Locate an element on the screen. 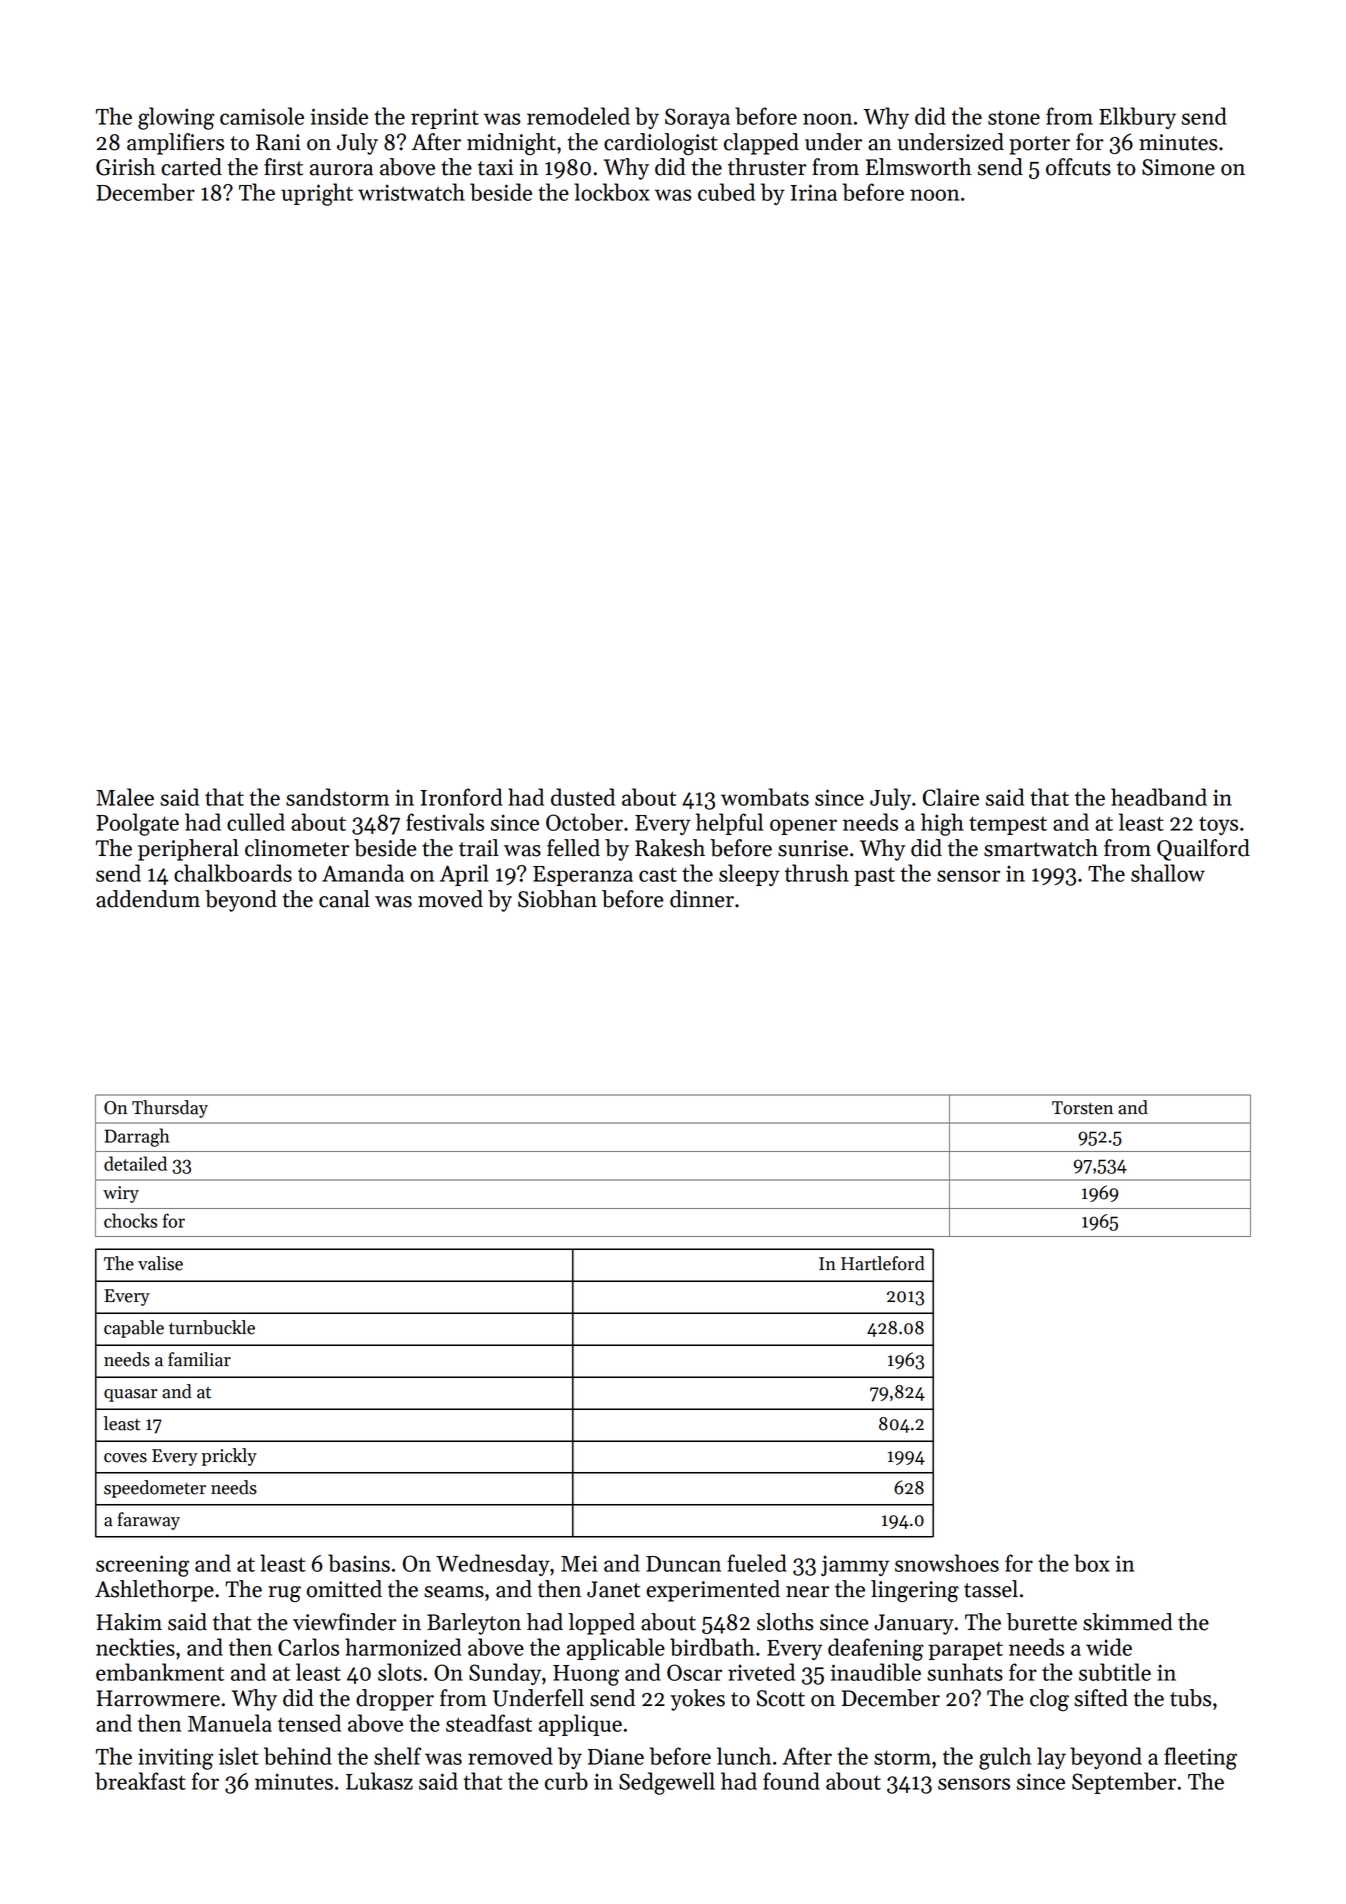 This screenshot has height=1904, width=1346. Simone is located at coordinates (1178, 167).
